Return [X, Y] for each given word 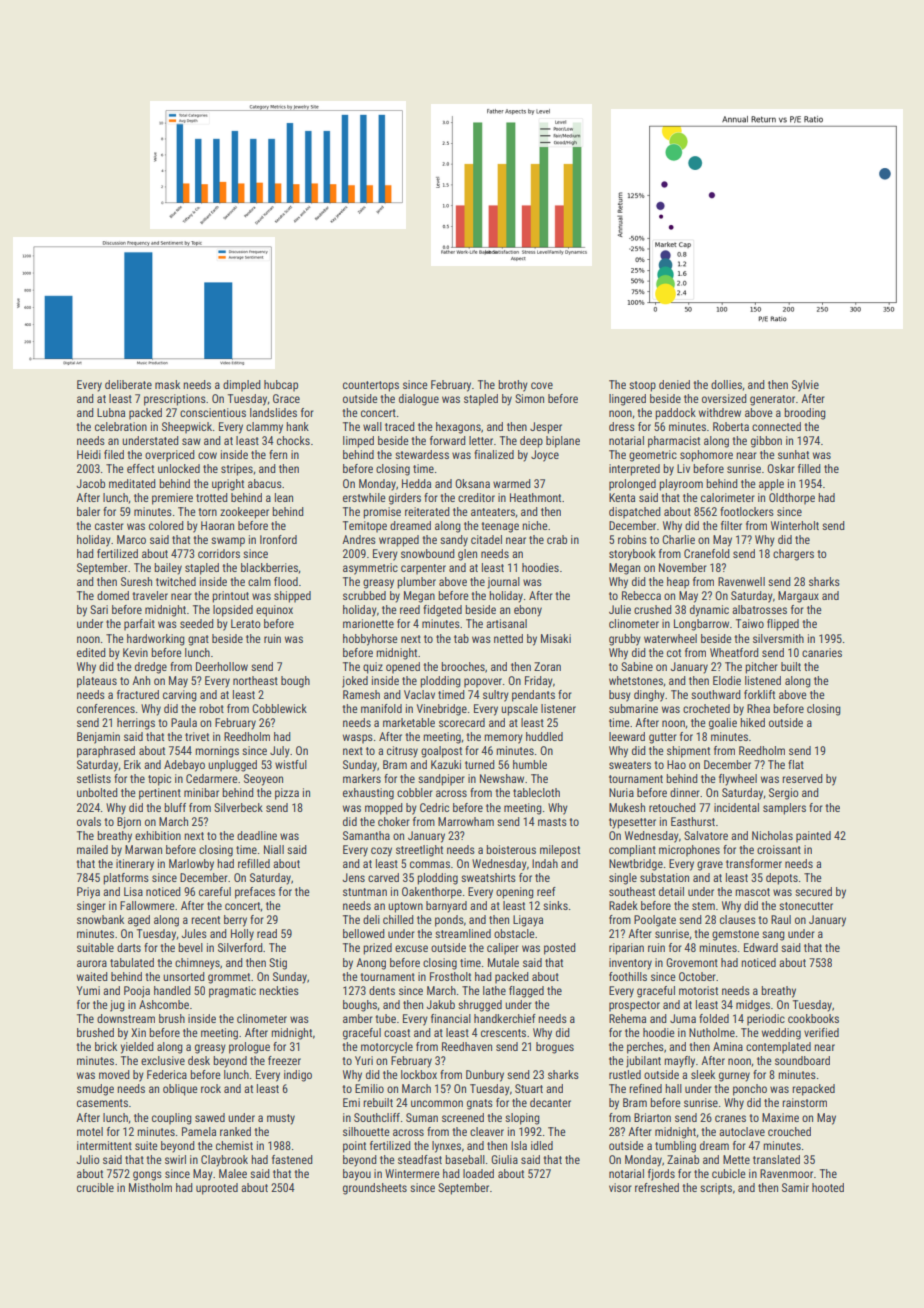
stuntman [365, 892]
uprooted [217, 1189]
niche [535, 525]
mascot [752, 892]
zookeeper [244, 513]
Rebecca [641, 595]
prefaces [255, 893]
